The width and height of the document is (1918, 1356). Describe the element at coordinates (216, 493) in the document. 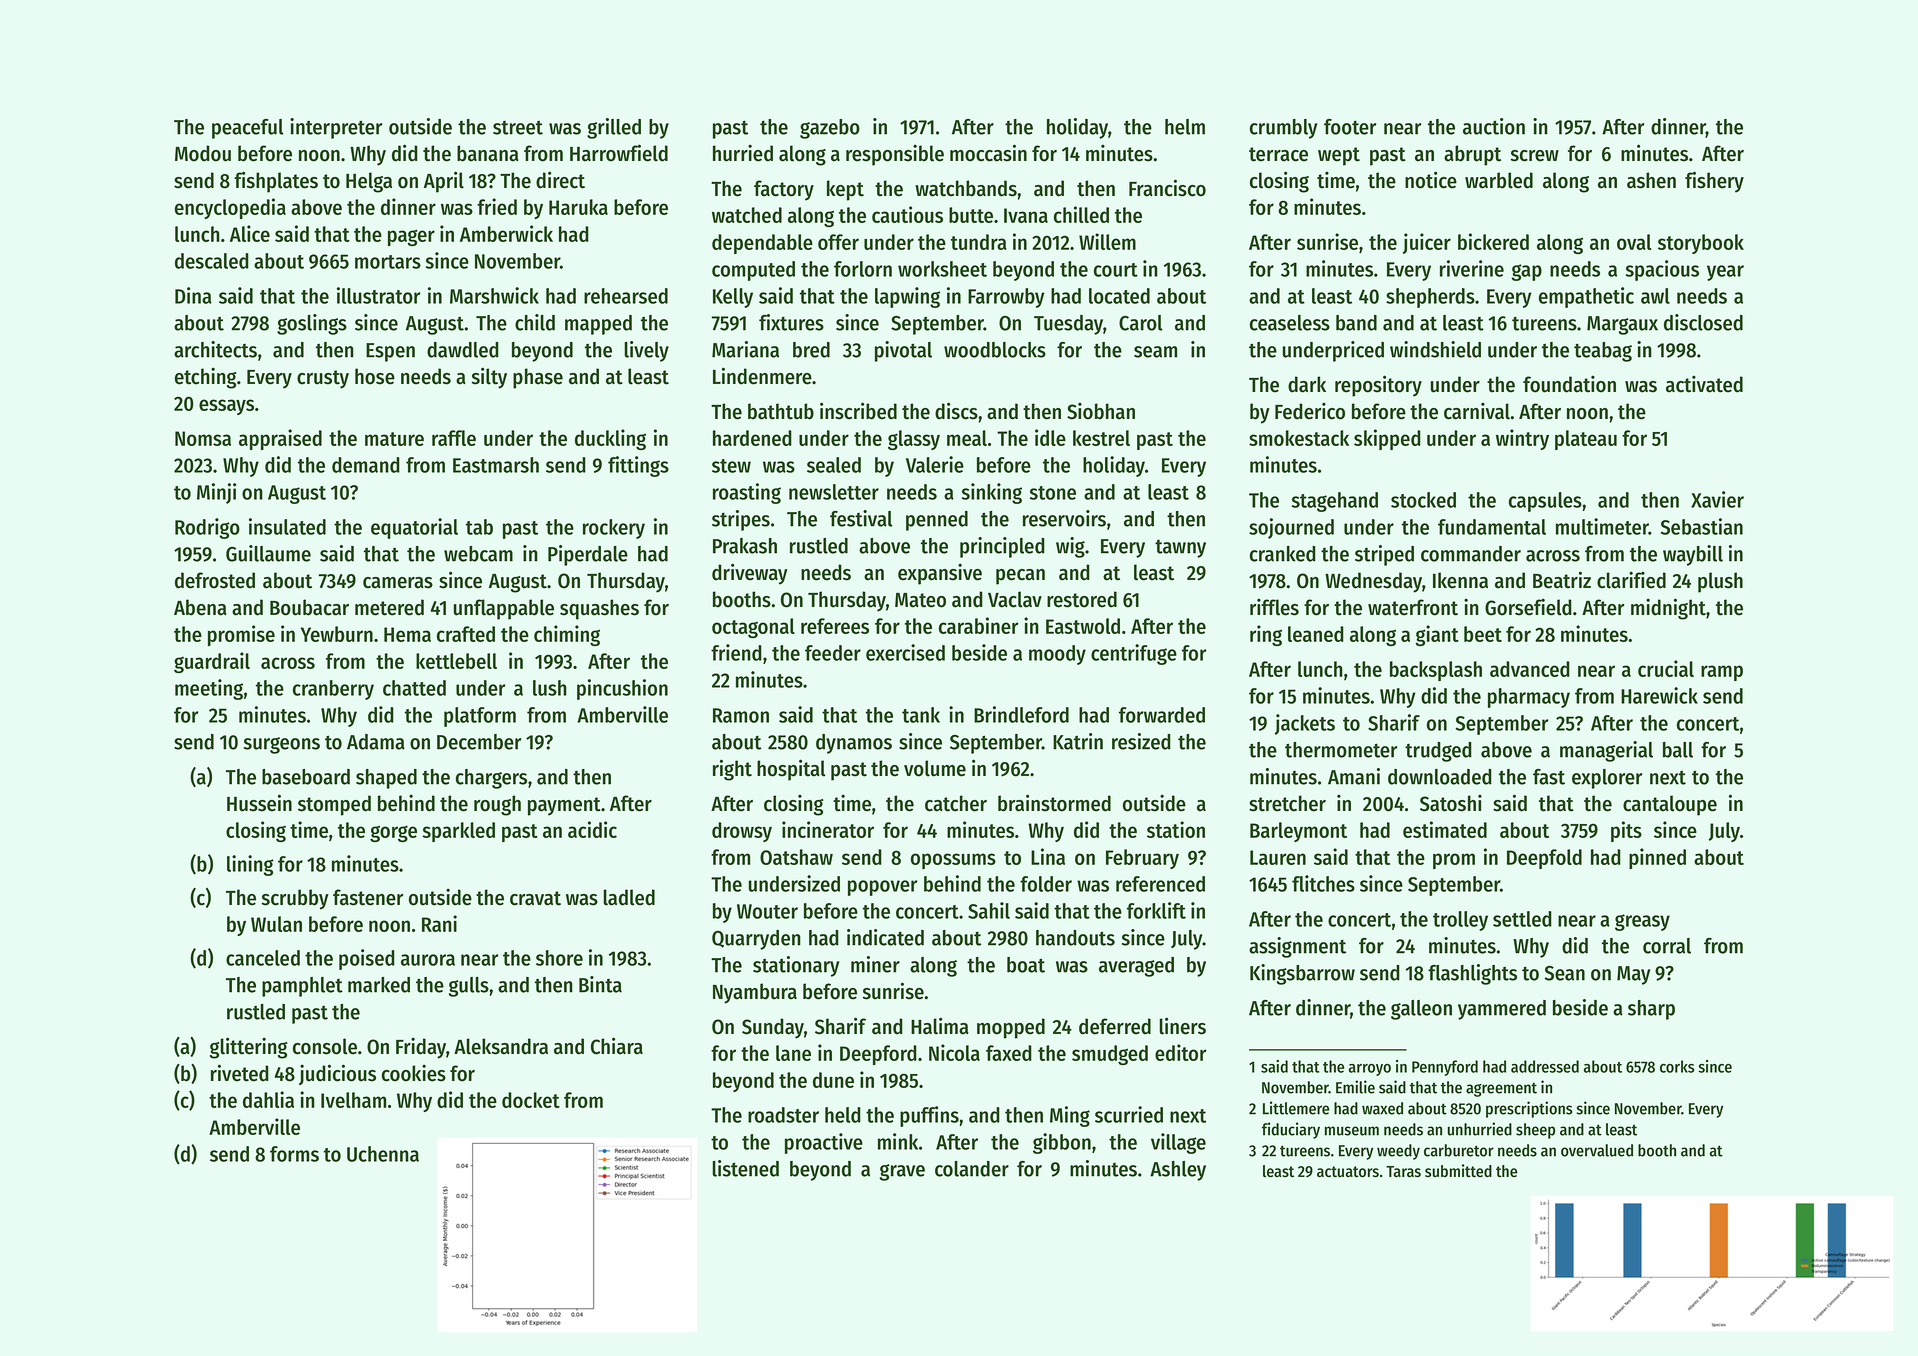

I see `Minji` at that location.
